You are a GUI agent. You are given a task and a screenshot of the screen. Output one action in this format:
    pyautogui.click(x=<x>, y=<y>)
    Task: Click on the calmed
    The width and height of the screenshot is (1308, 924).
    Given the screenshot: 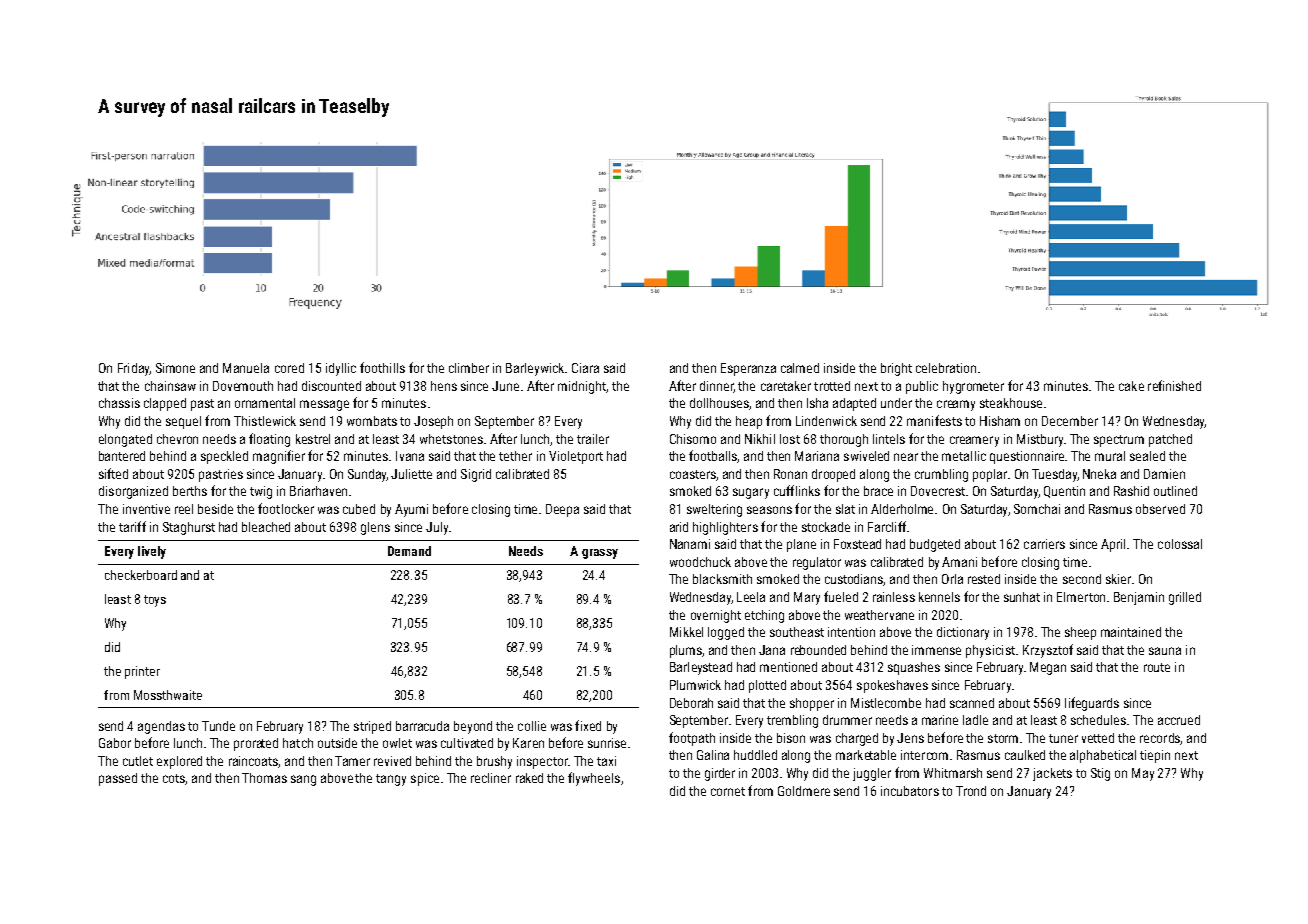 What is the action you would take?
    pyautogui.click(x=800, y=368)
